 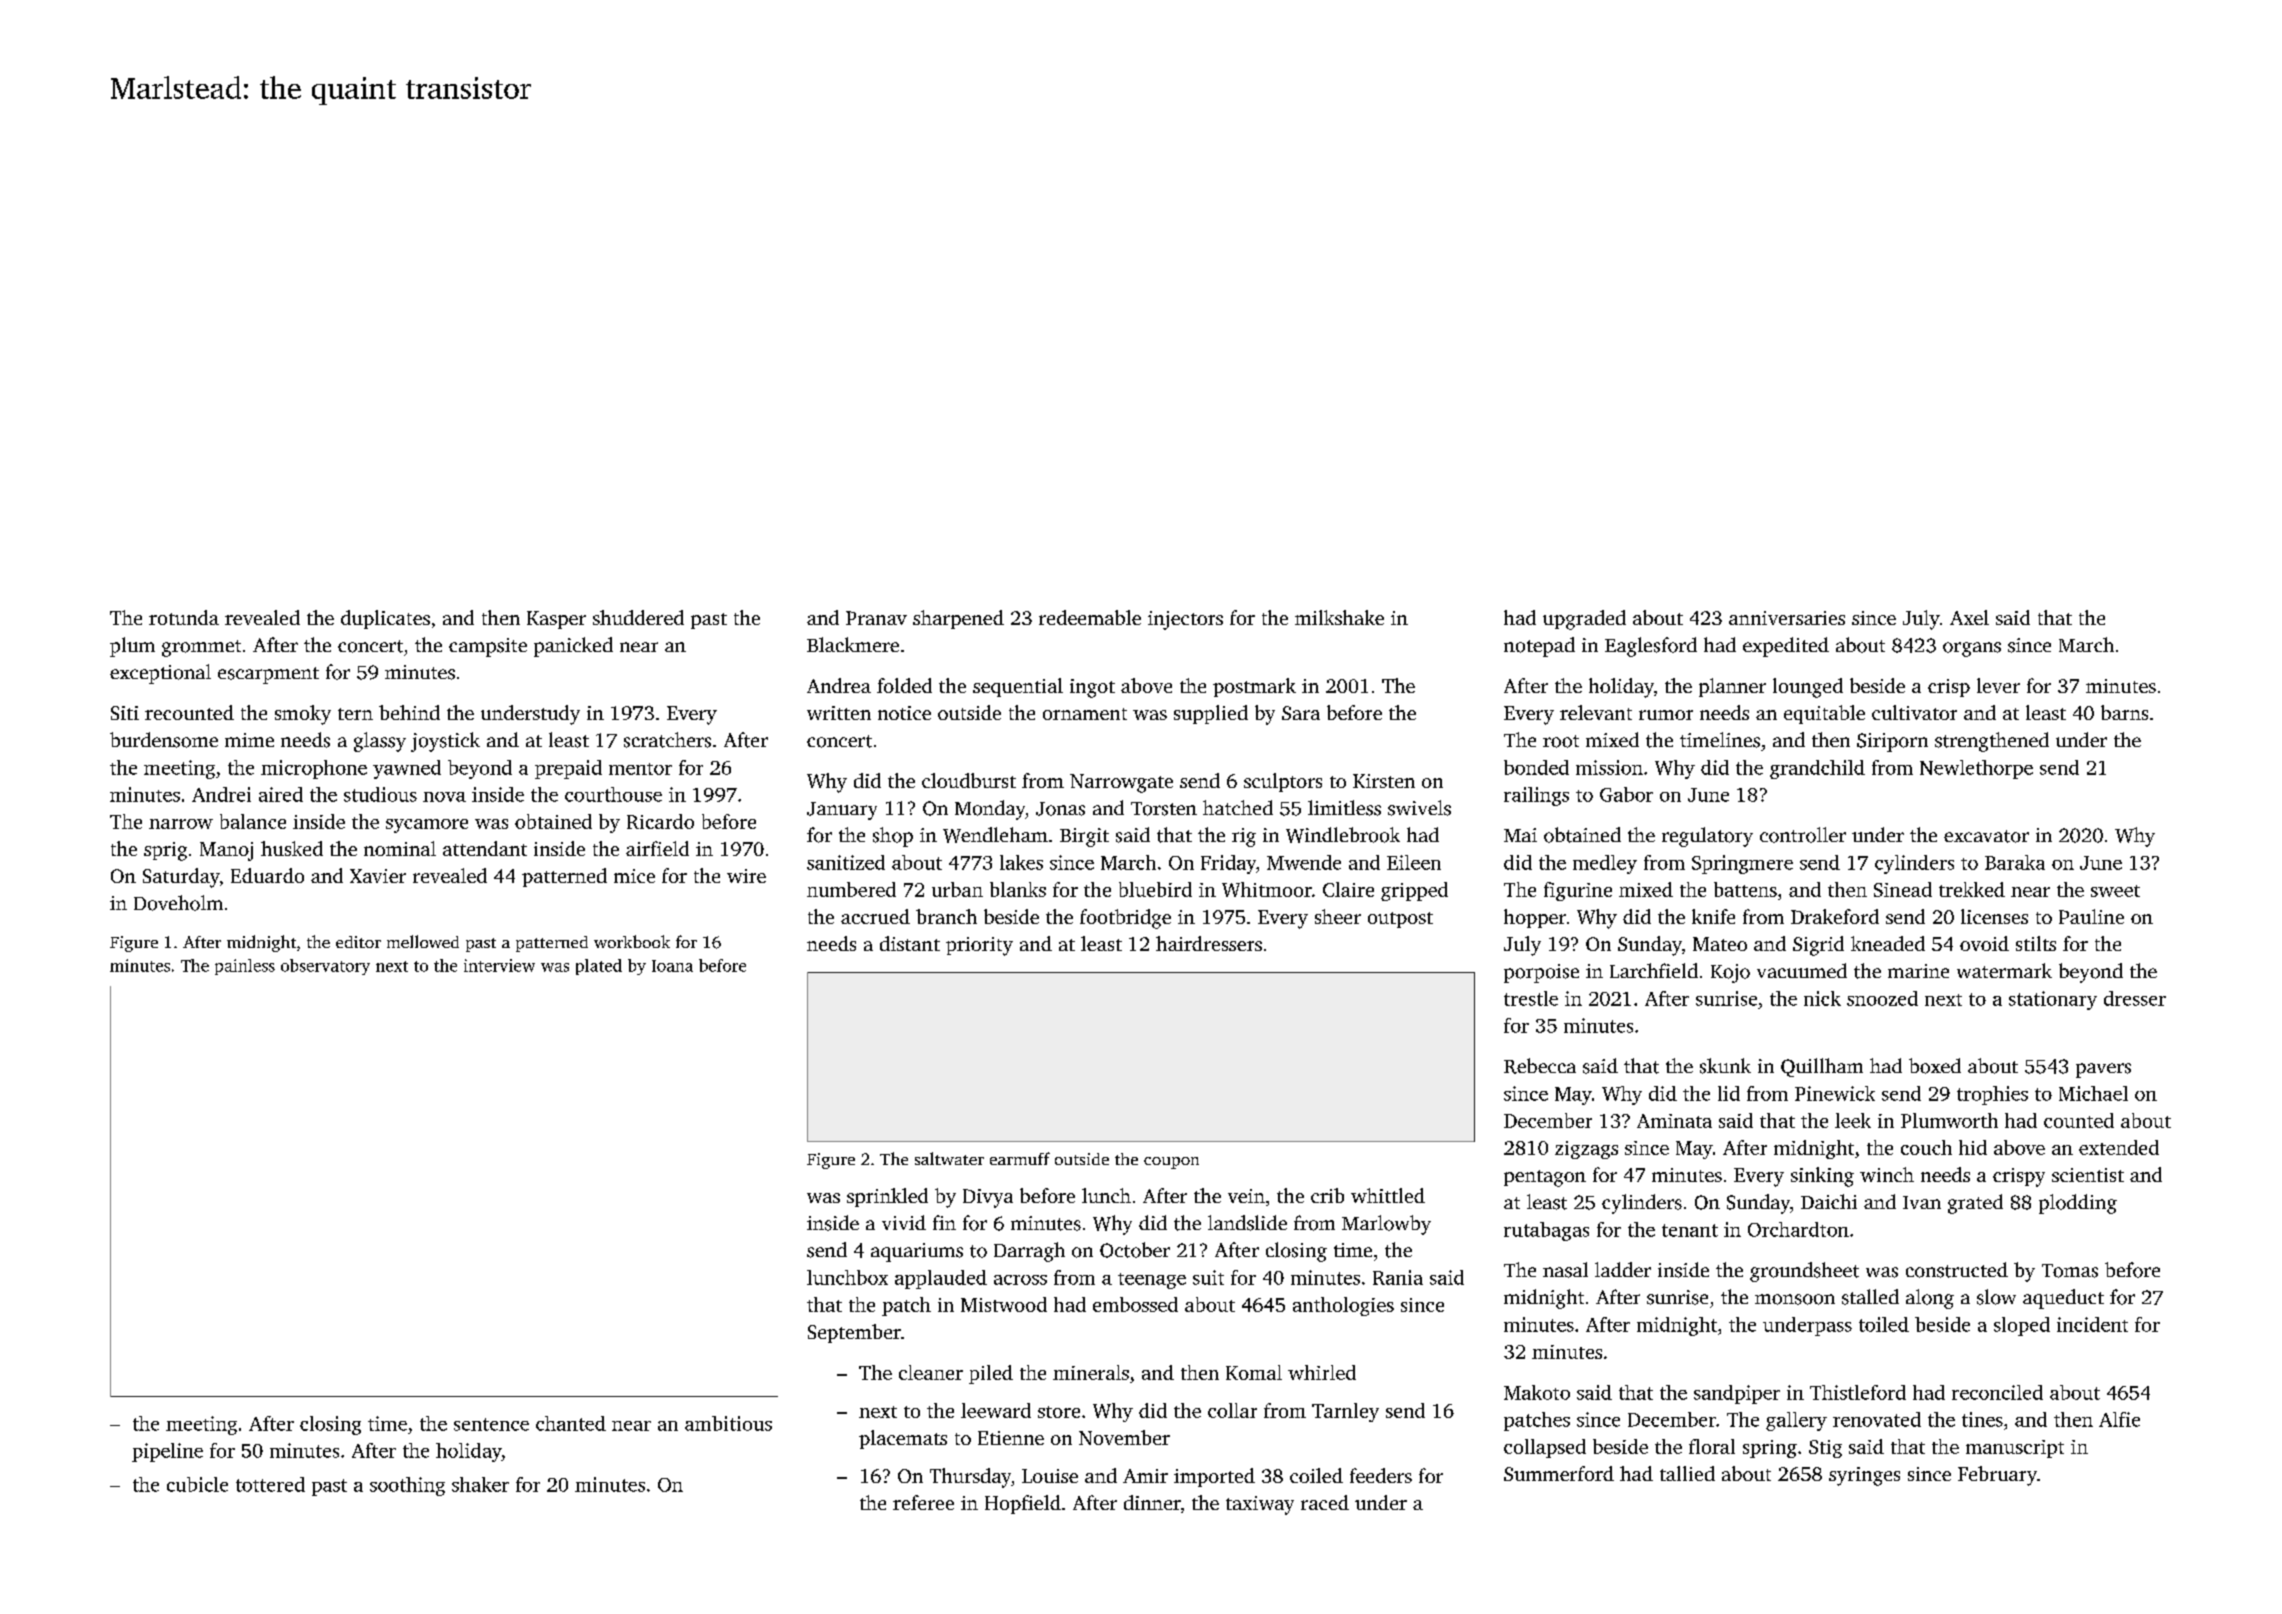 I want to click on duplicates, so click(x=385, y=619).
